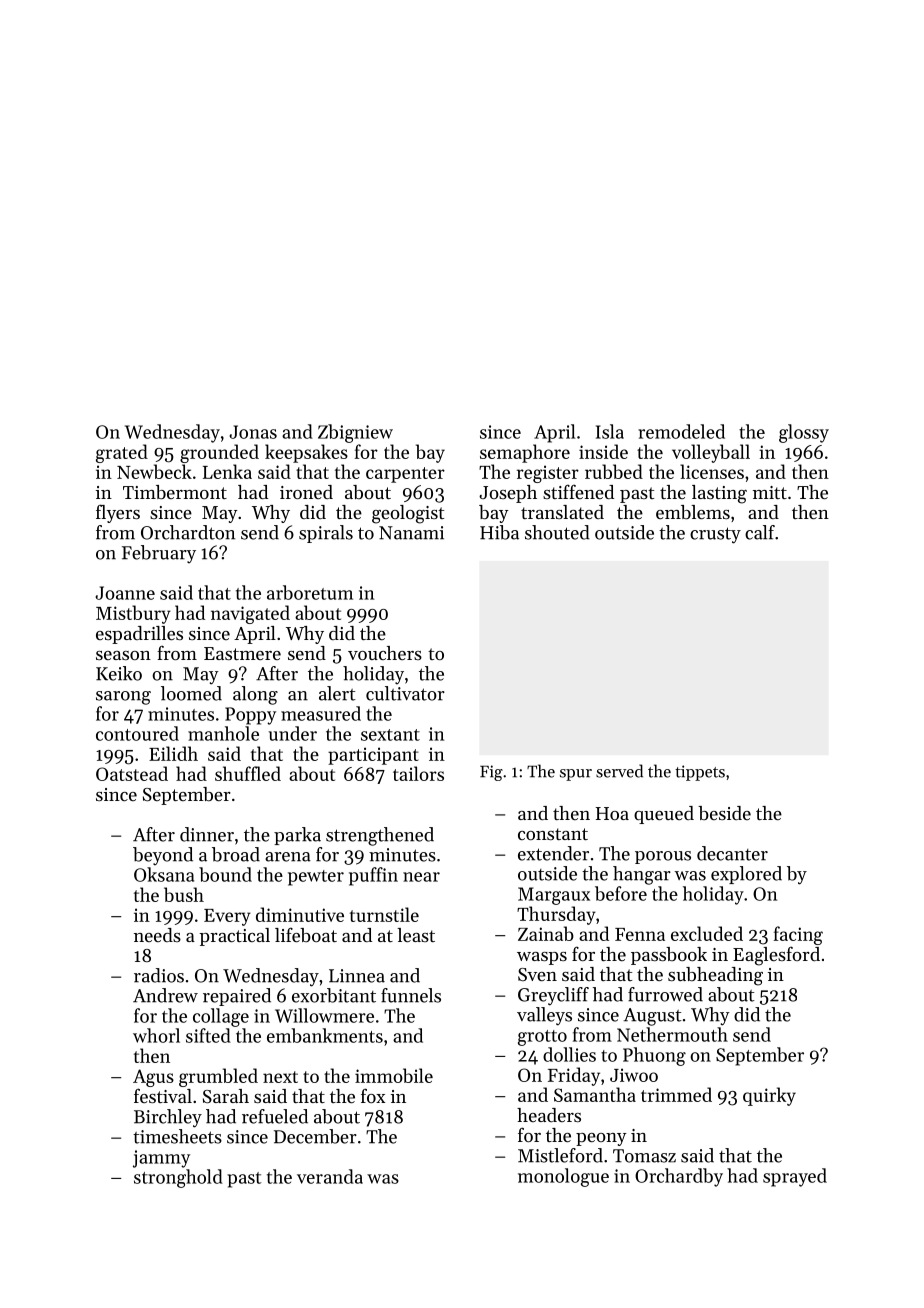 The width and height of the page is (924, 1308). What do you see at coordinates (297, 836) in the page?
I see `parka` at bounding box center [297, 836].
